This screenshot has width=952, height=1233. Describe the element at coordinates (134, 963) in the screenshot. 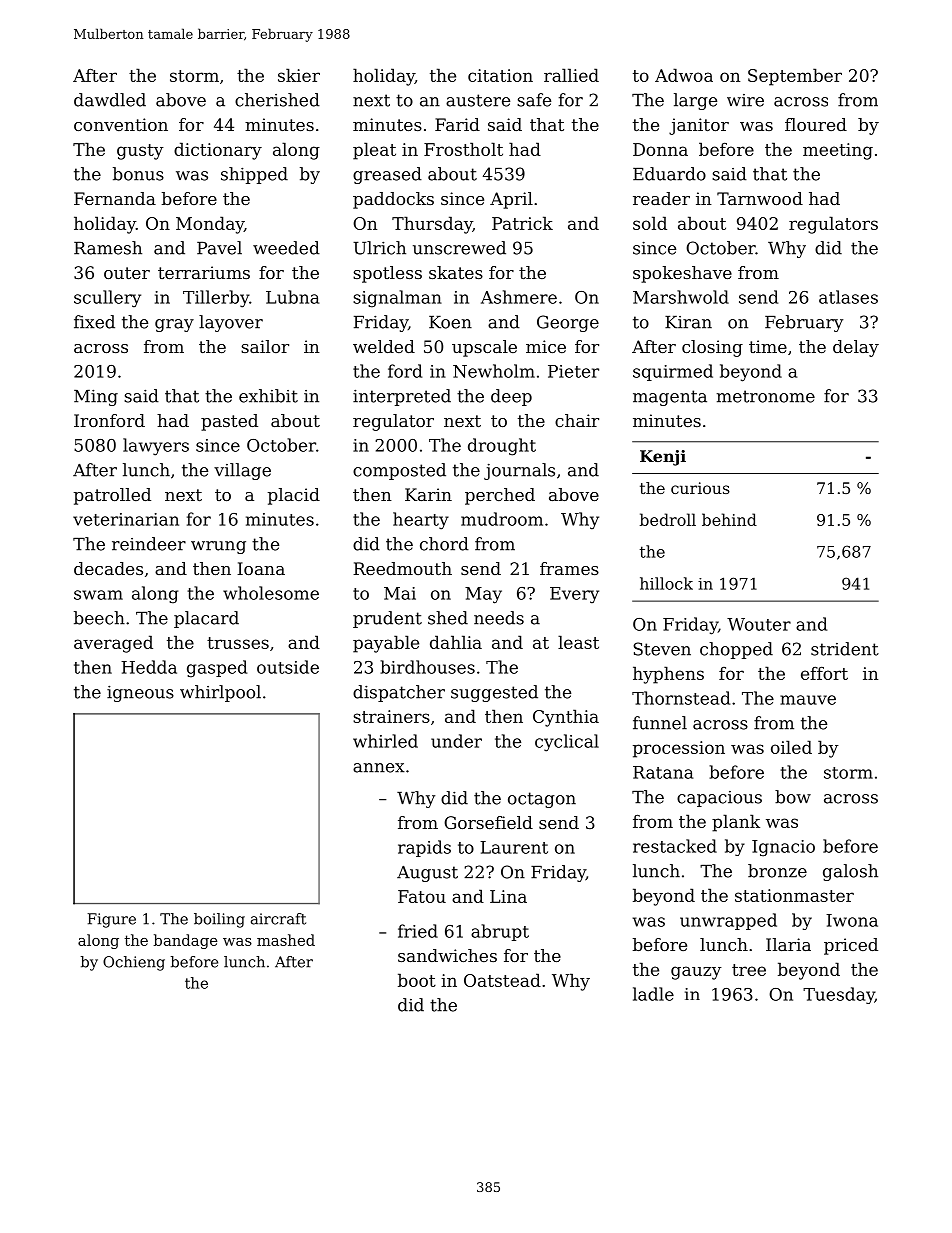

I see `Ochieng` at that location.
